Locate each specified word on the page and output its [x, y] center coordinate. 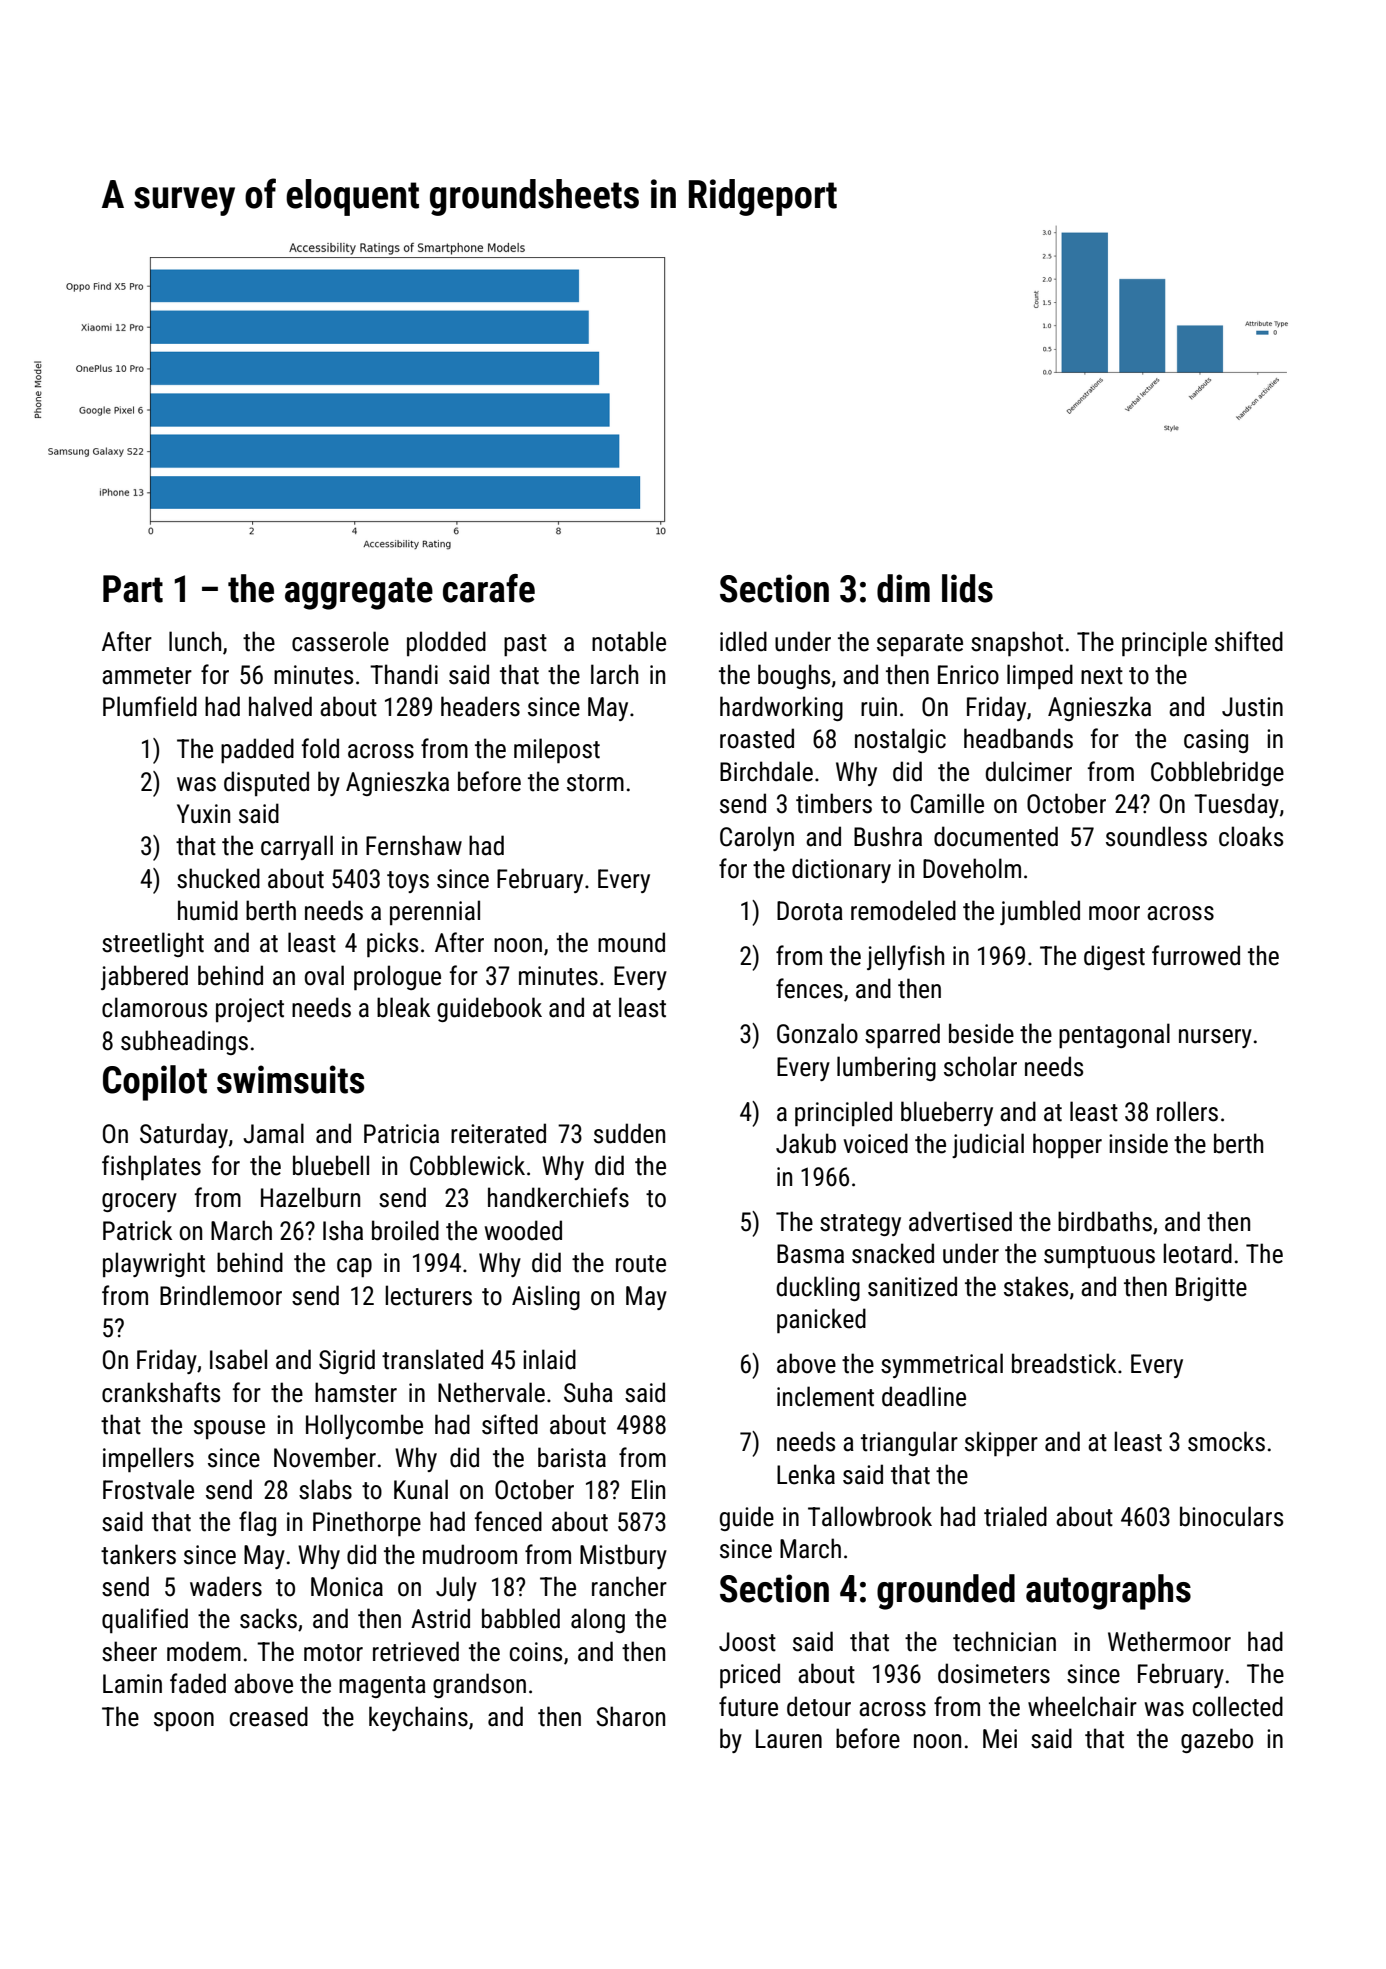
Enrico [968, 675]
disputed [266, 783]
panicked [821, 1320]
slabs [325, 1489]
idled [743, 641]
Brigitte [1211, 1289]
